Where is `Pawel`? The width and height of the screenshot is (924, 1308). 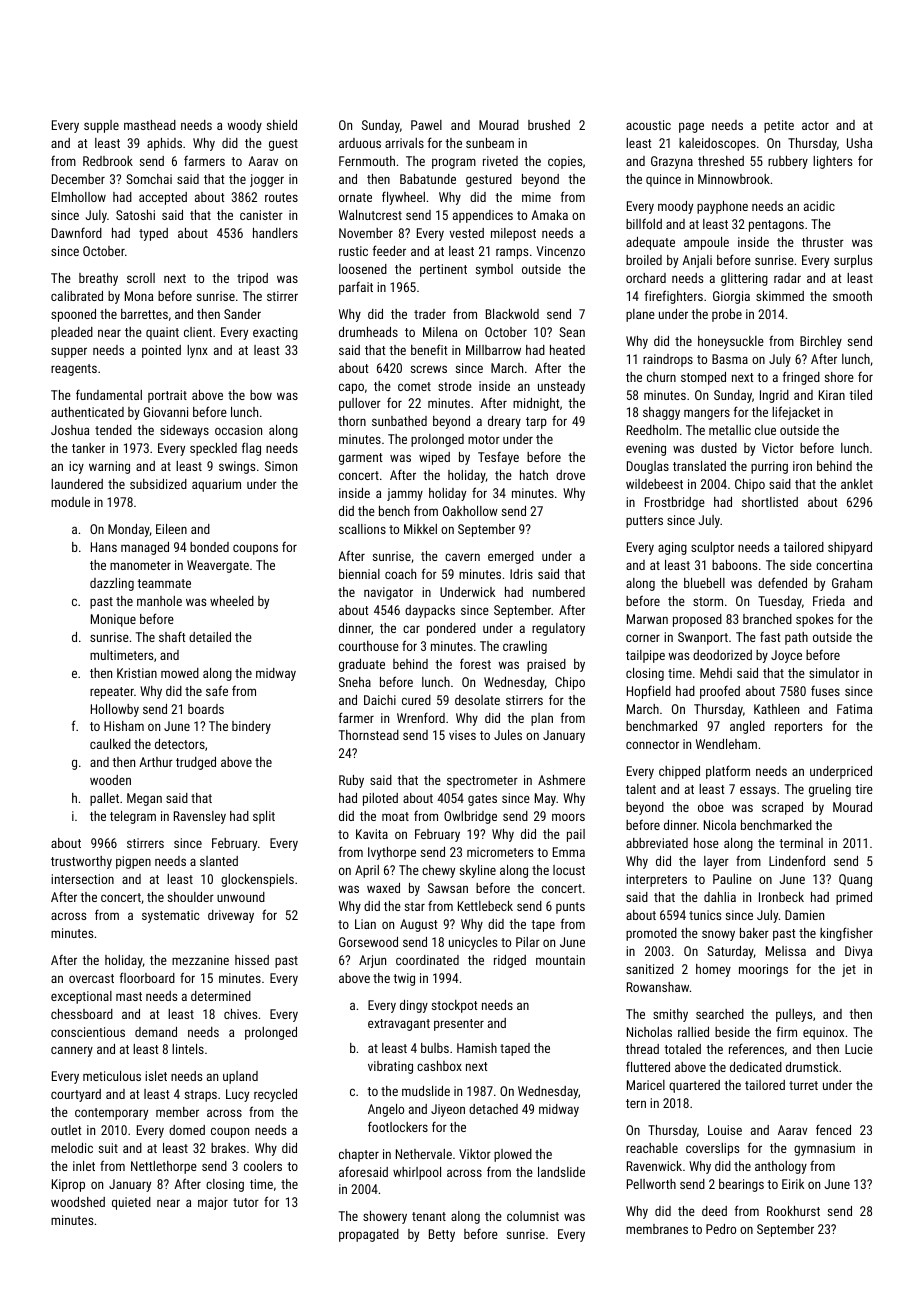
Pawel is located at coordinates (426, 125).
